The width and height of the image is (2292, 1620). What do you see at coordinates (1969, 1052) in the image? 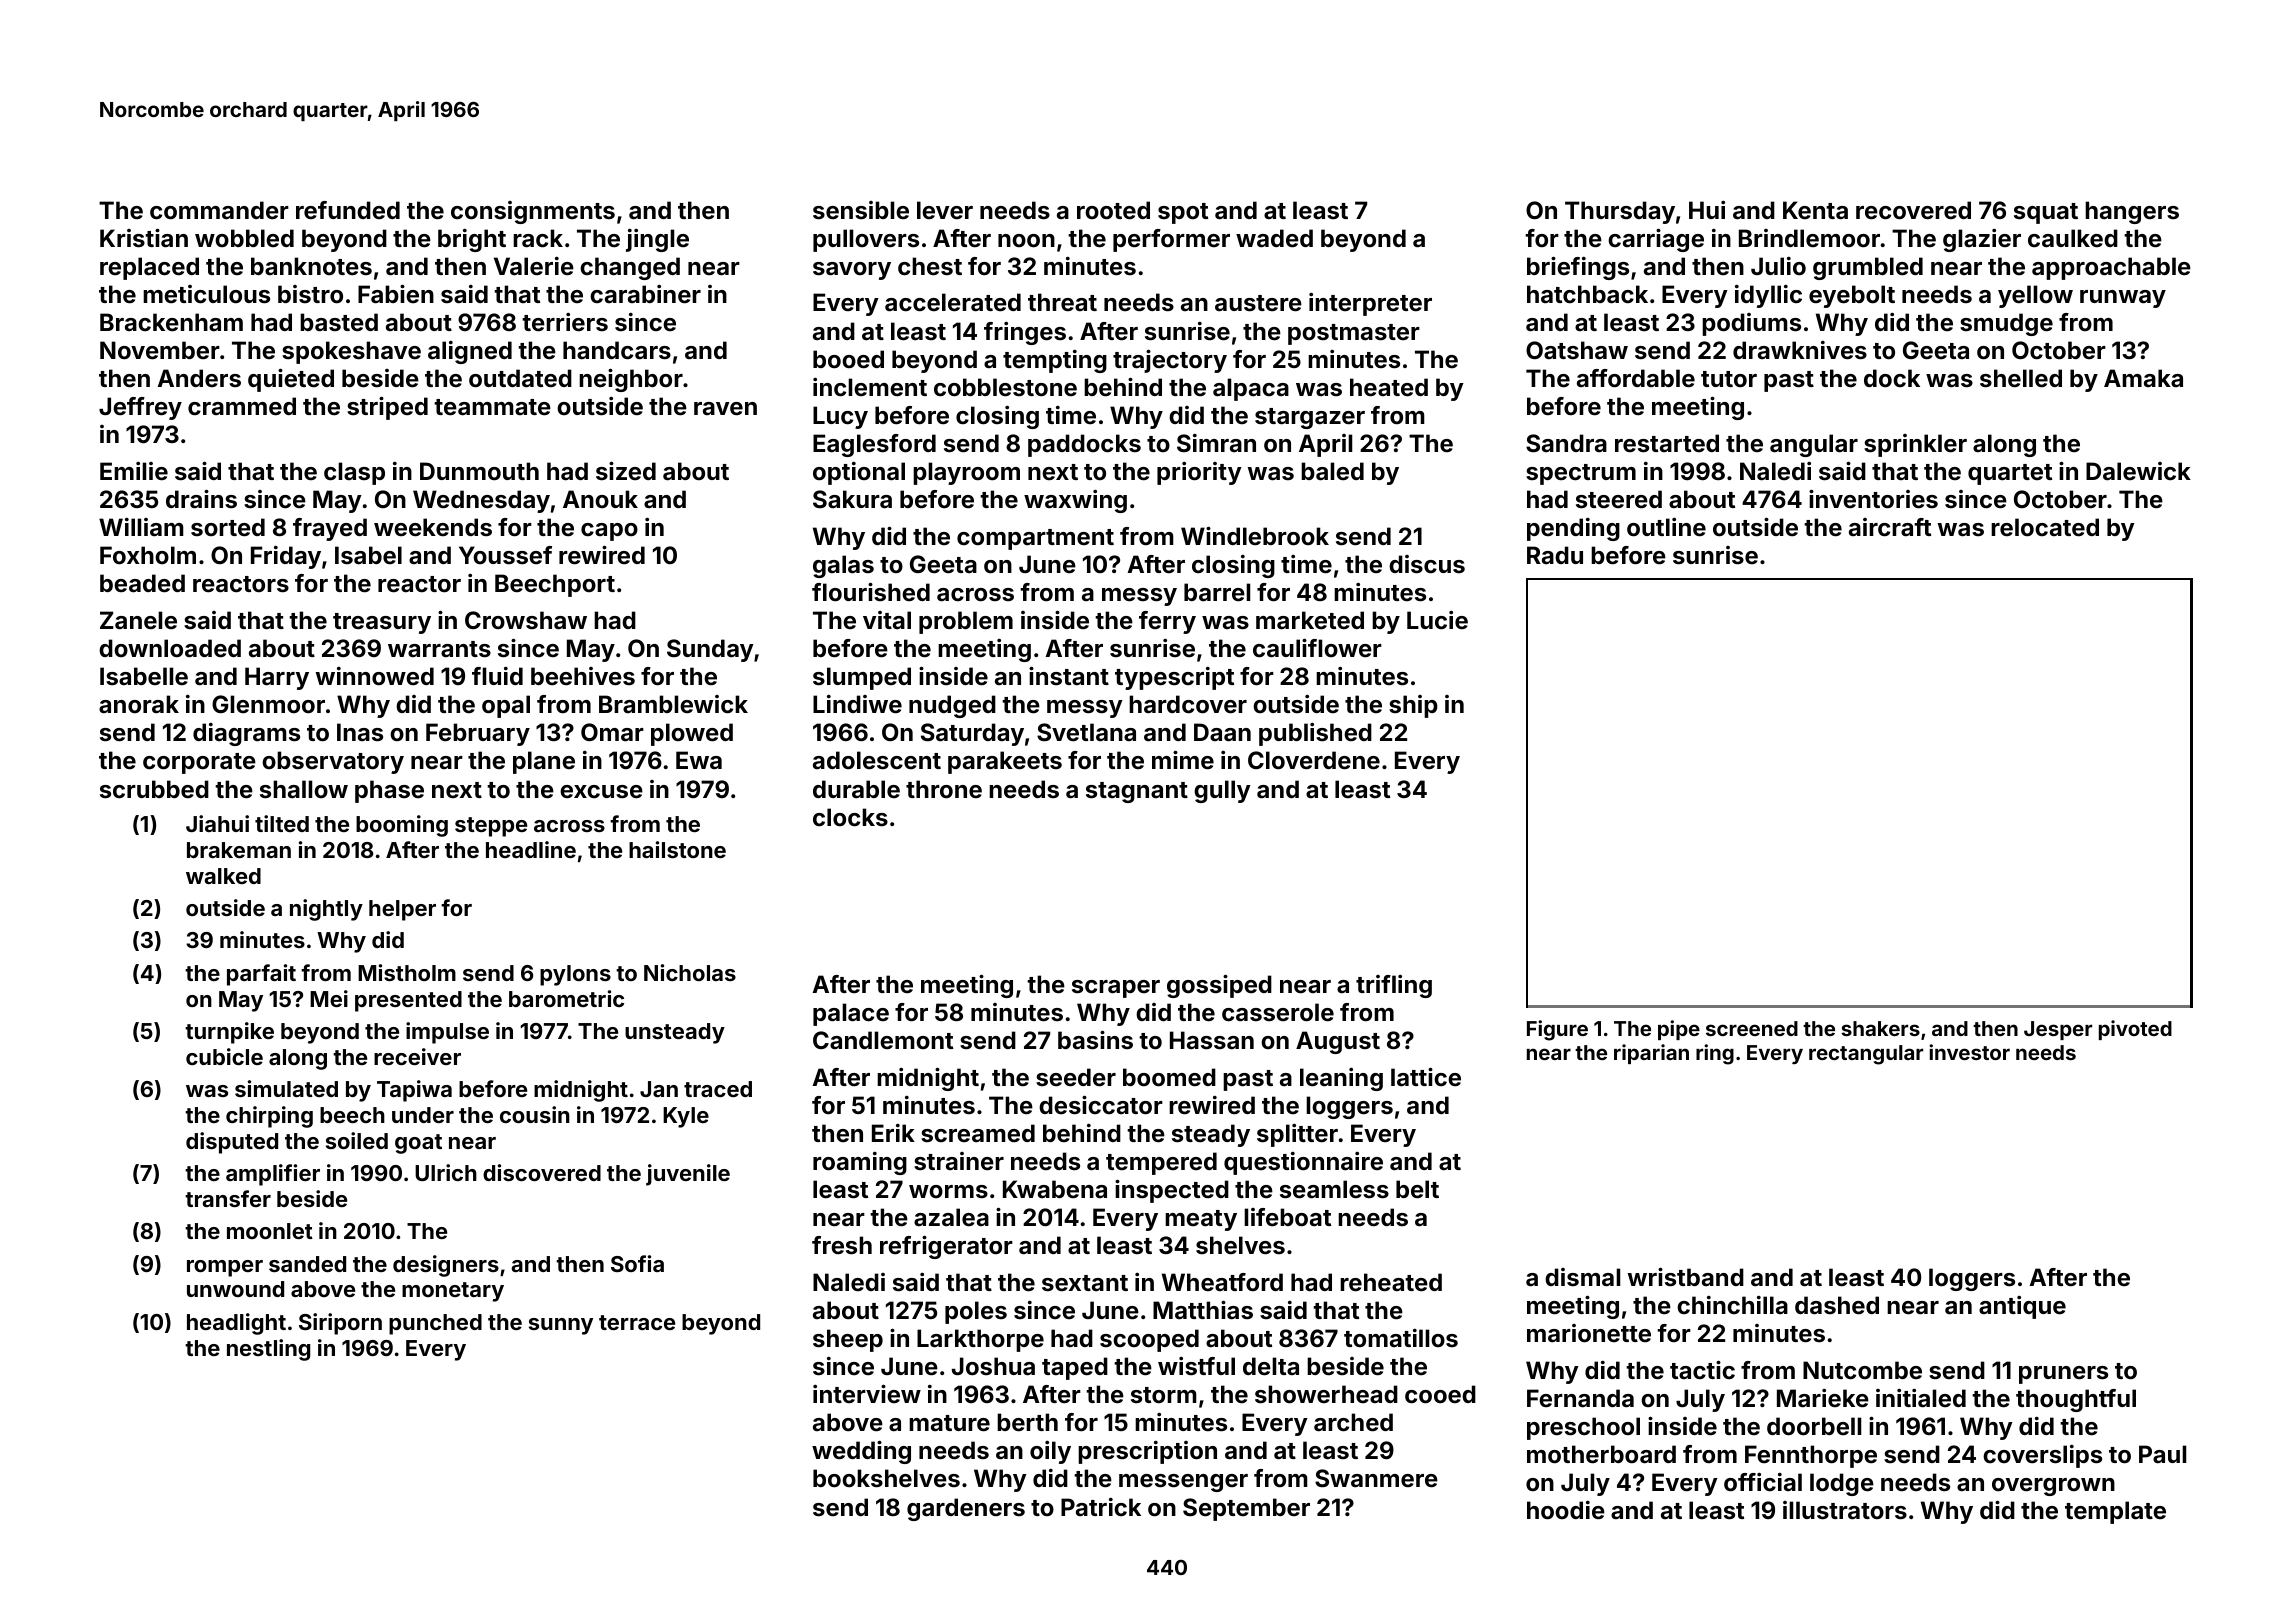
I see `investor` at bounding box center [1969, 1052].
